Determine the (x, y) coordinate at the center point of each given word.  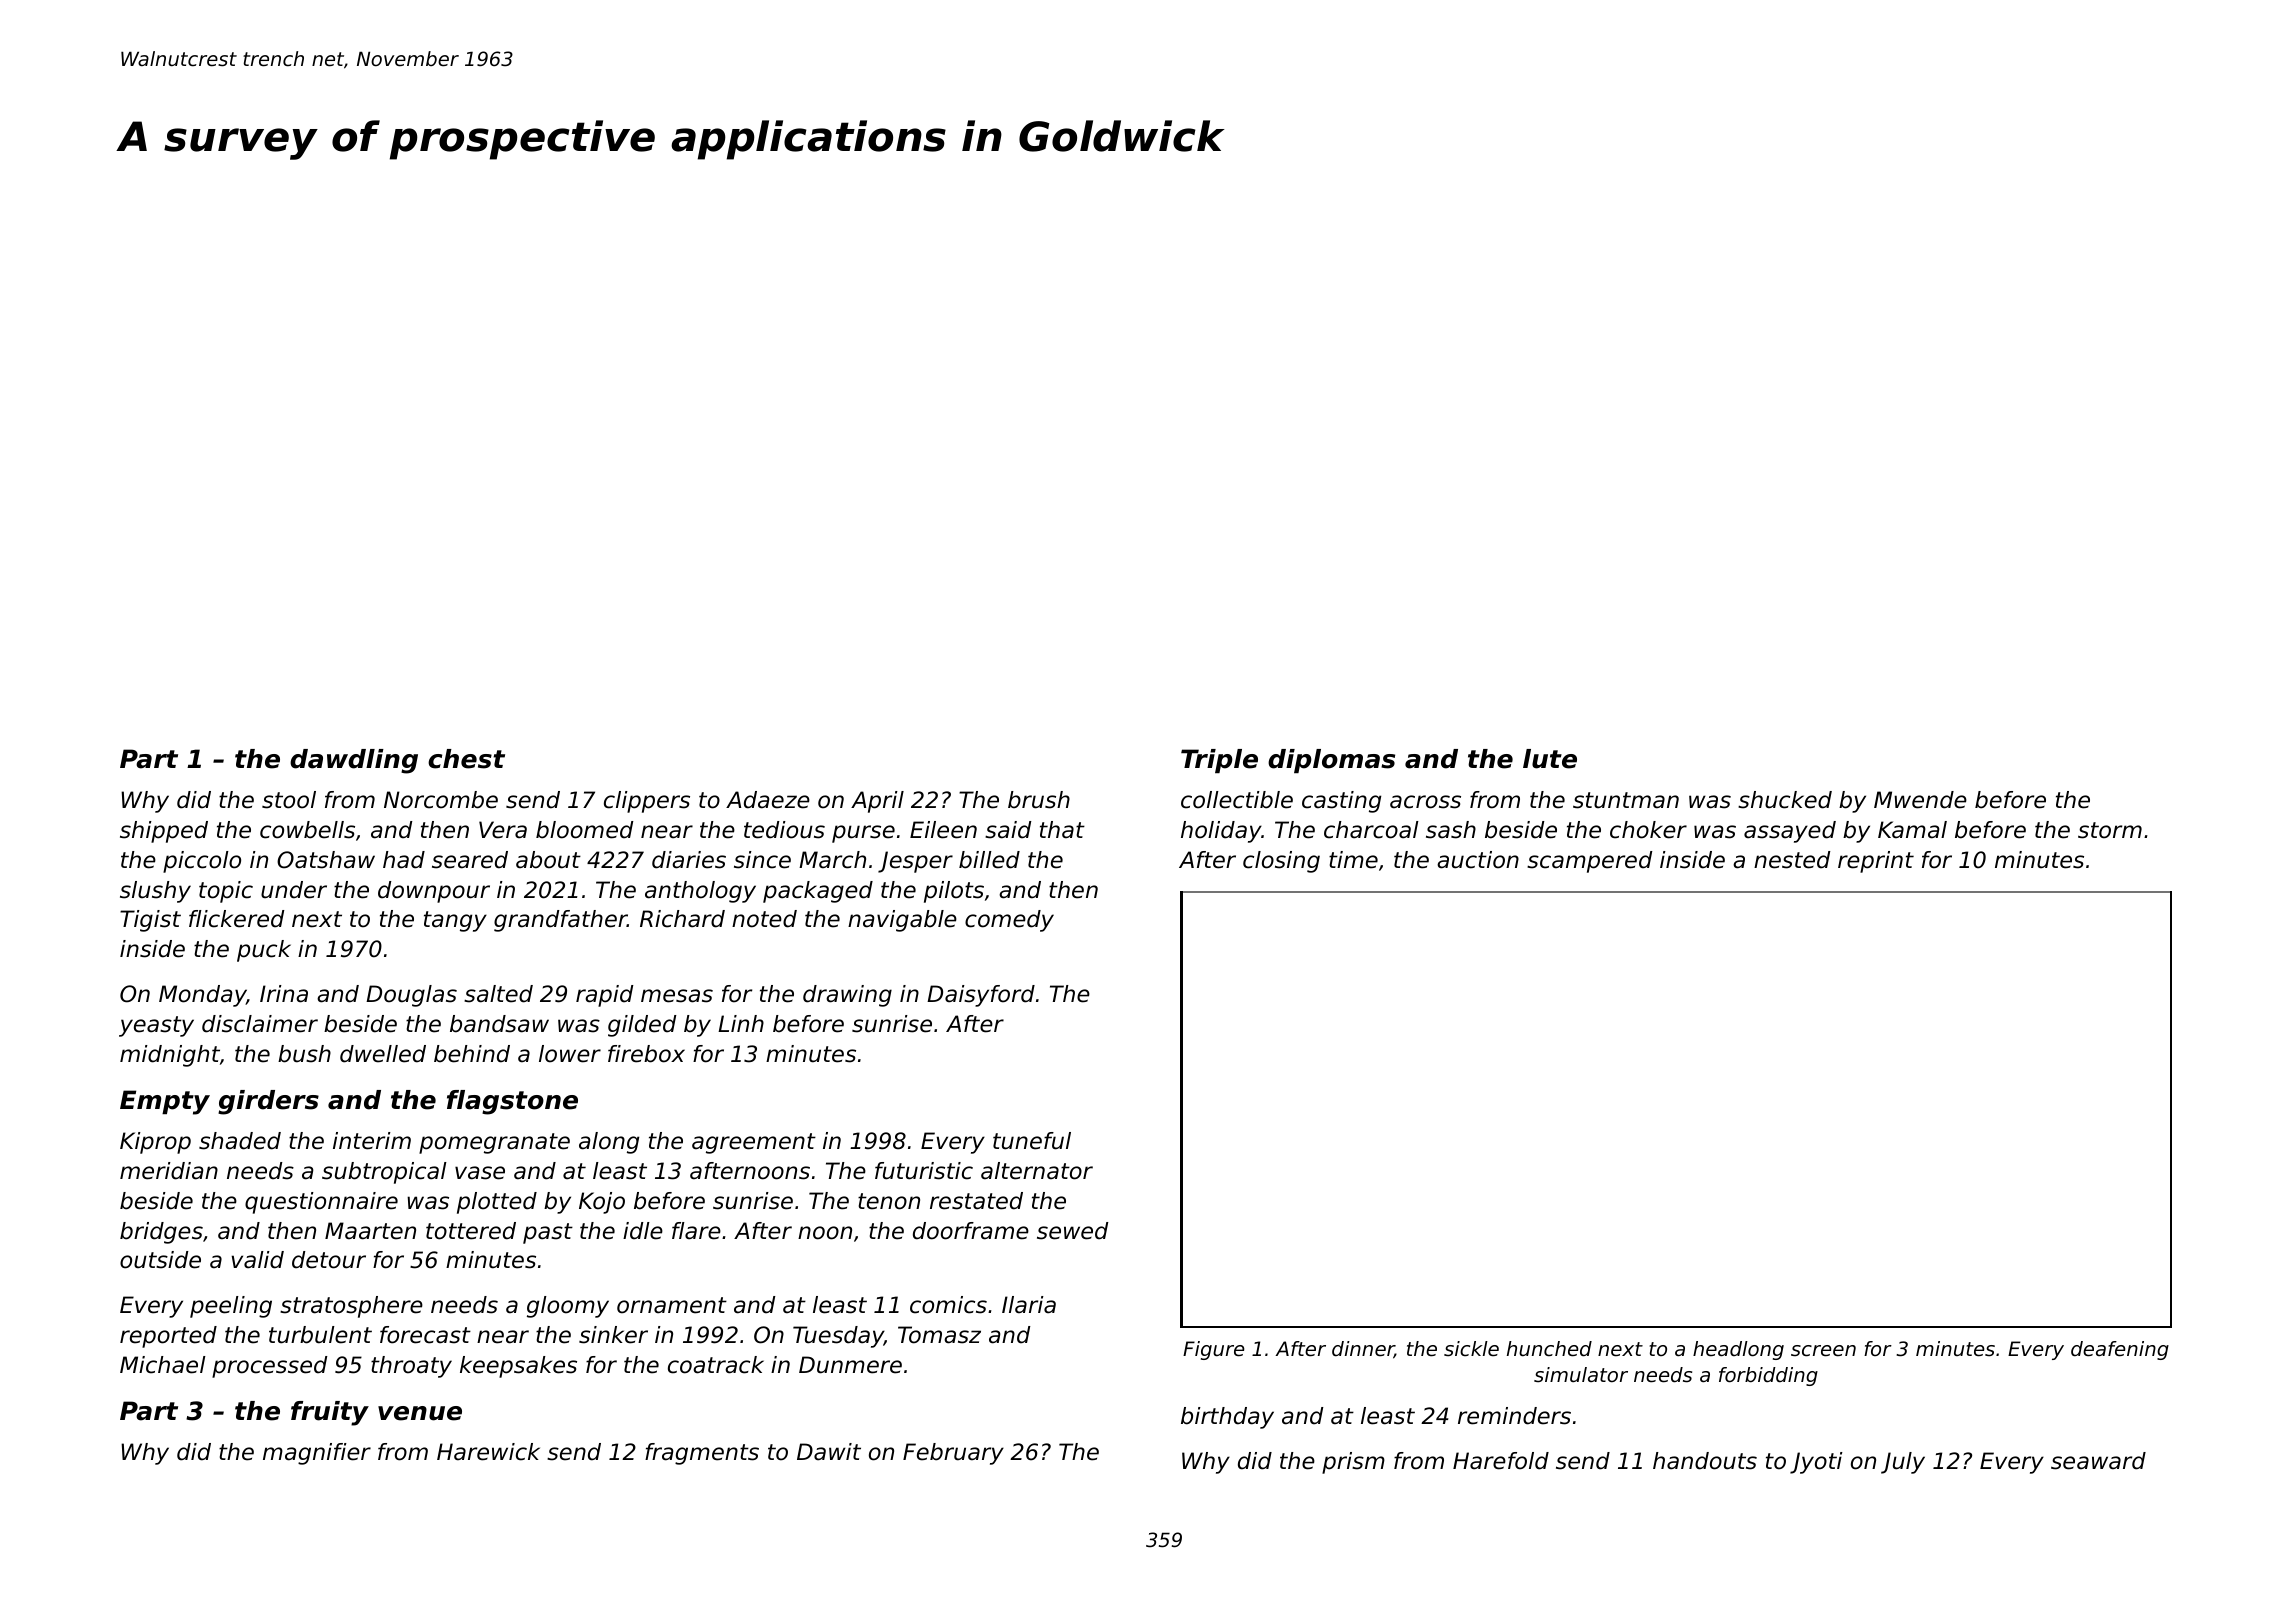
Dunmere (850, 1365)
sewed (1072, 1231)
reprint (1876, 862)
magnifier (317, 1454)
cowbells (307, 830)
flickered (236, 919)
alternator (1037, 1171)
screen (1823, 1351)
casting (1341, 802)
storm (2110, 830)
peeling (231, 1307)
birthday (1227, 1418)
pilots (954, 892)
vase (480, 1173)
